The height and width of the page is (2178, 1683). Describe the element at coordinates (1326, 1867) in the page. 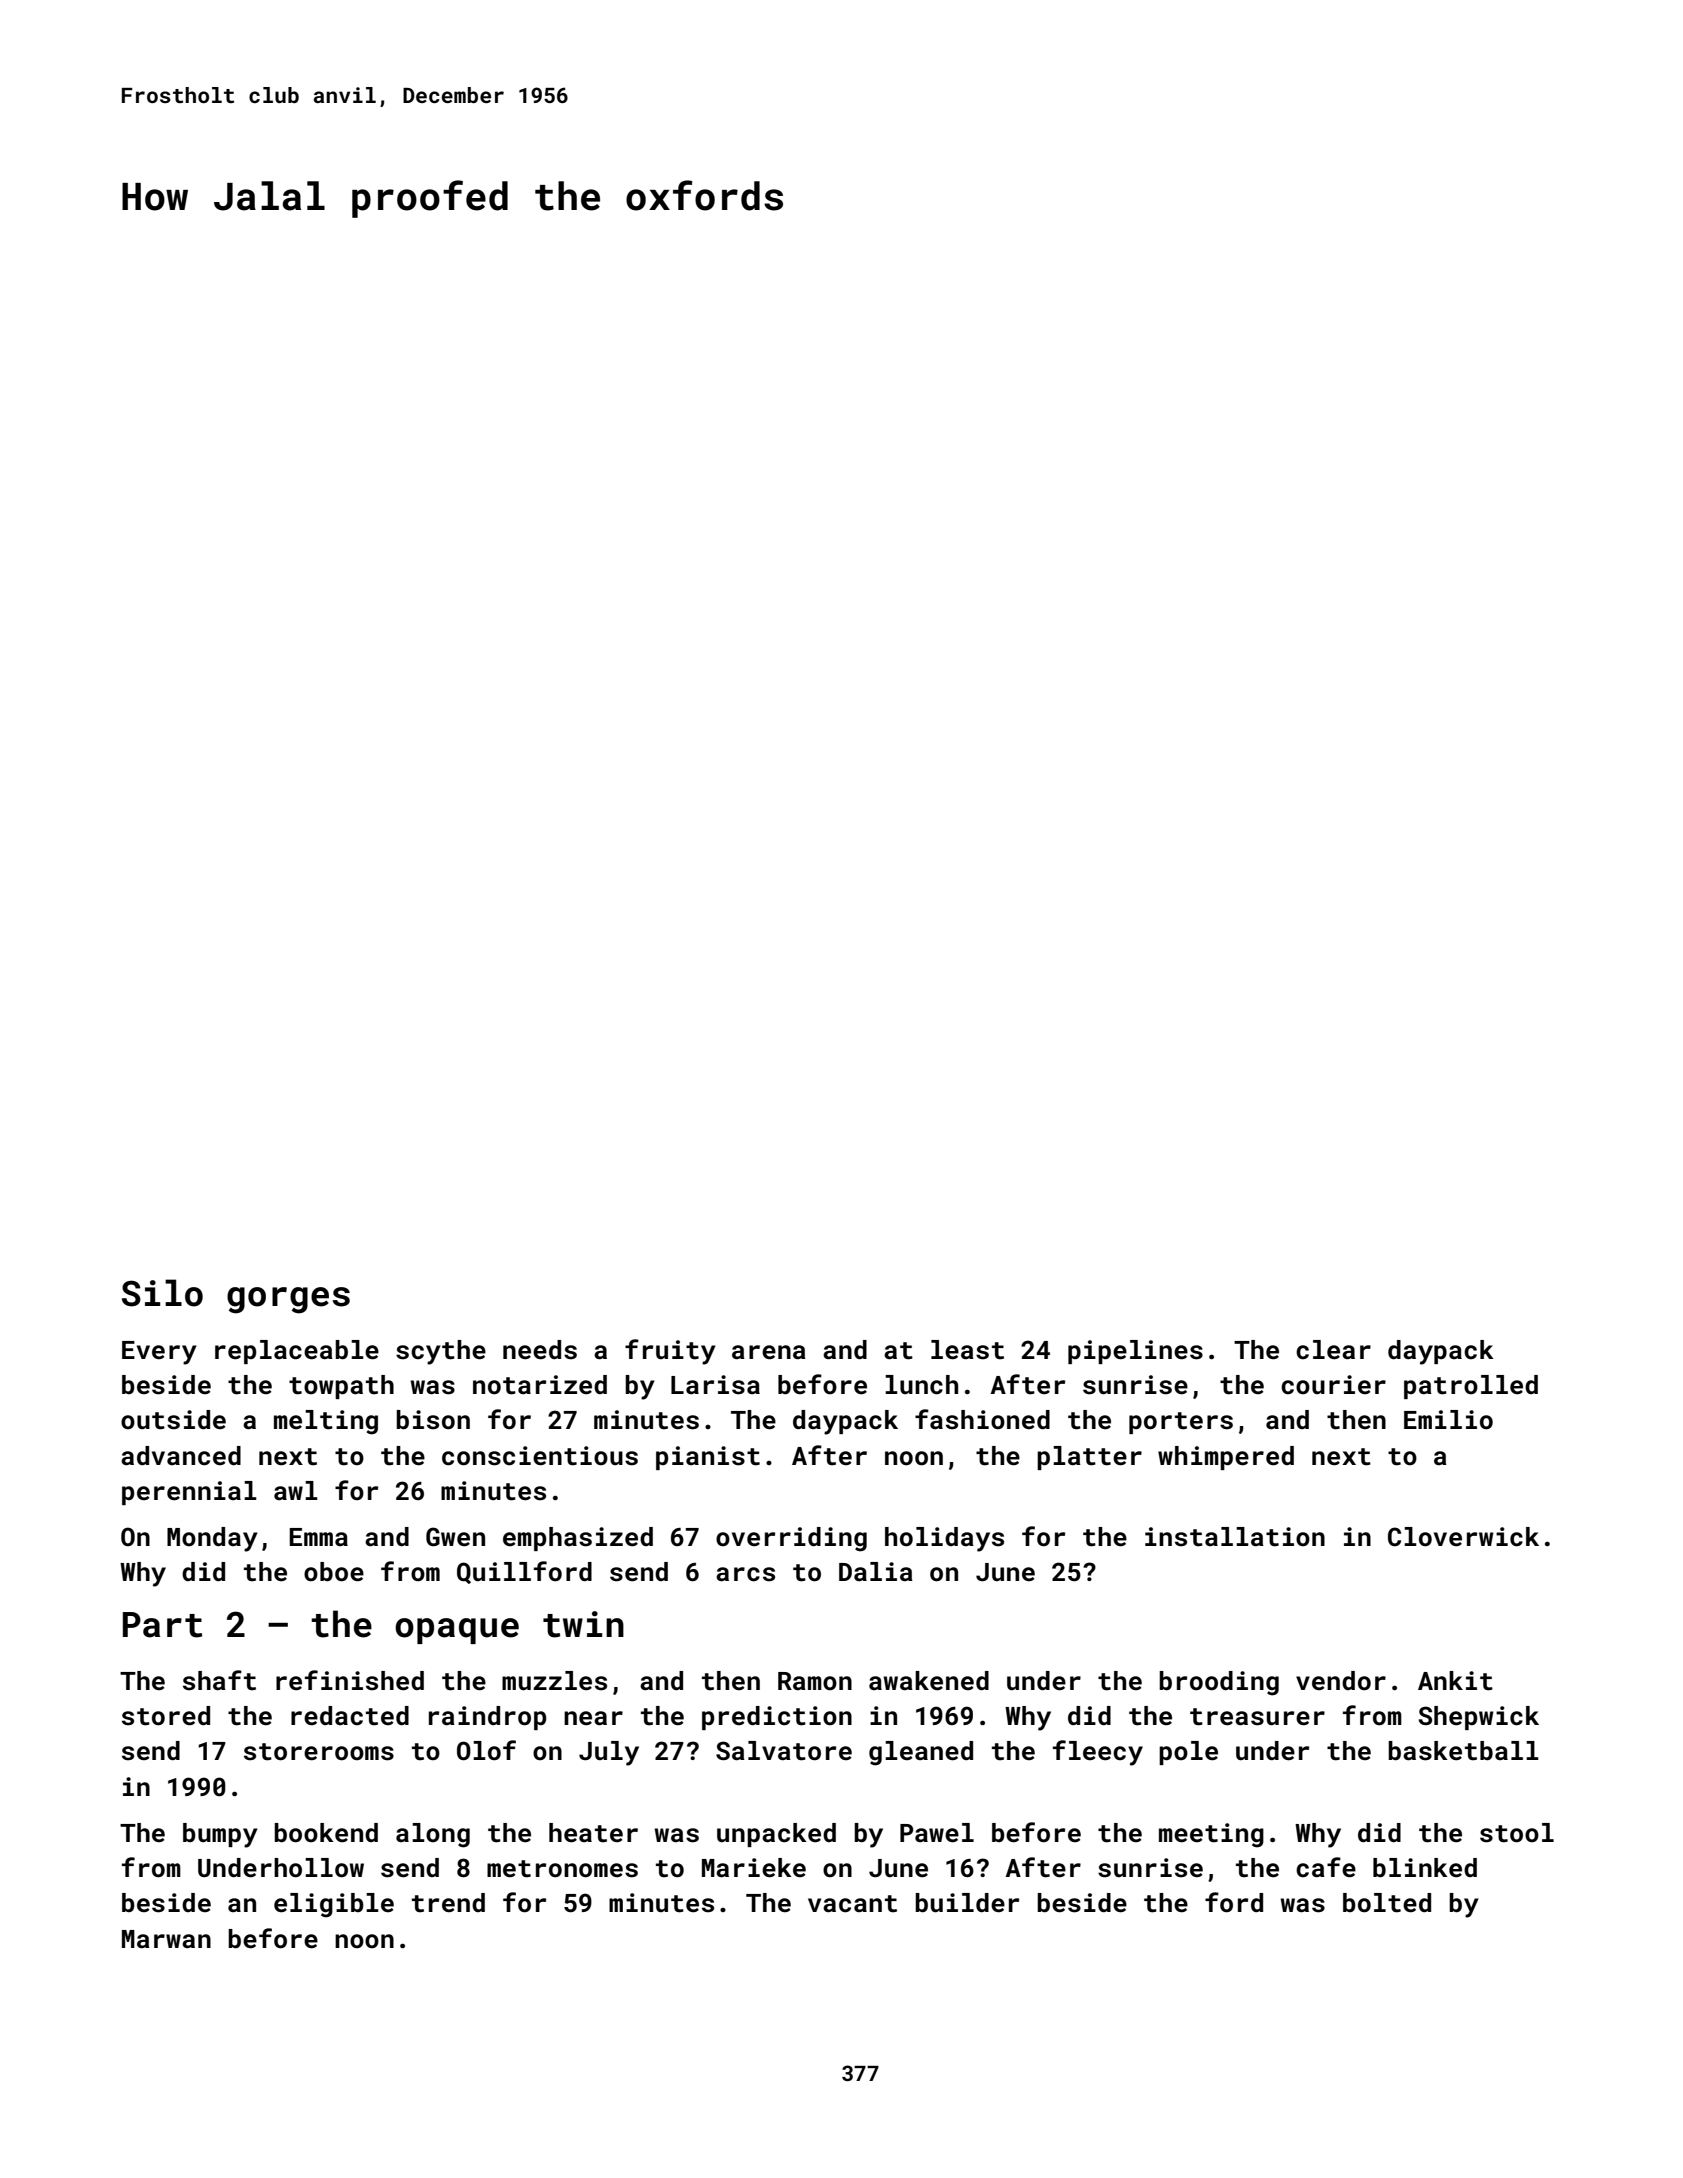

I see `cafe` at that location.
